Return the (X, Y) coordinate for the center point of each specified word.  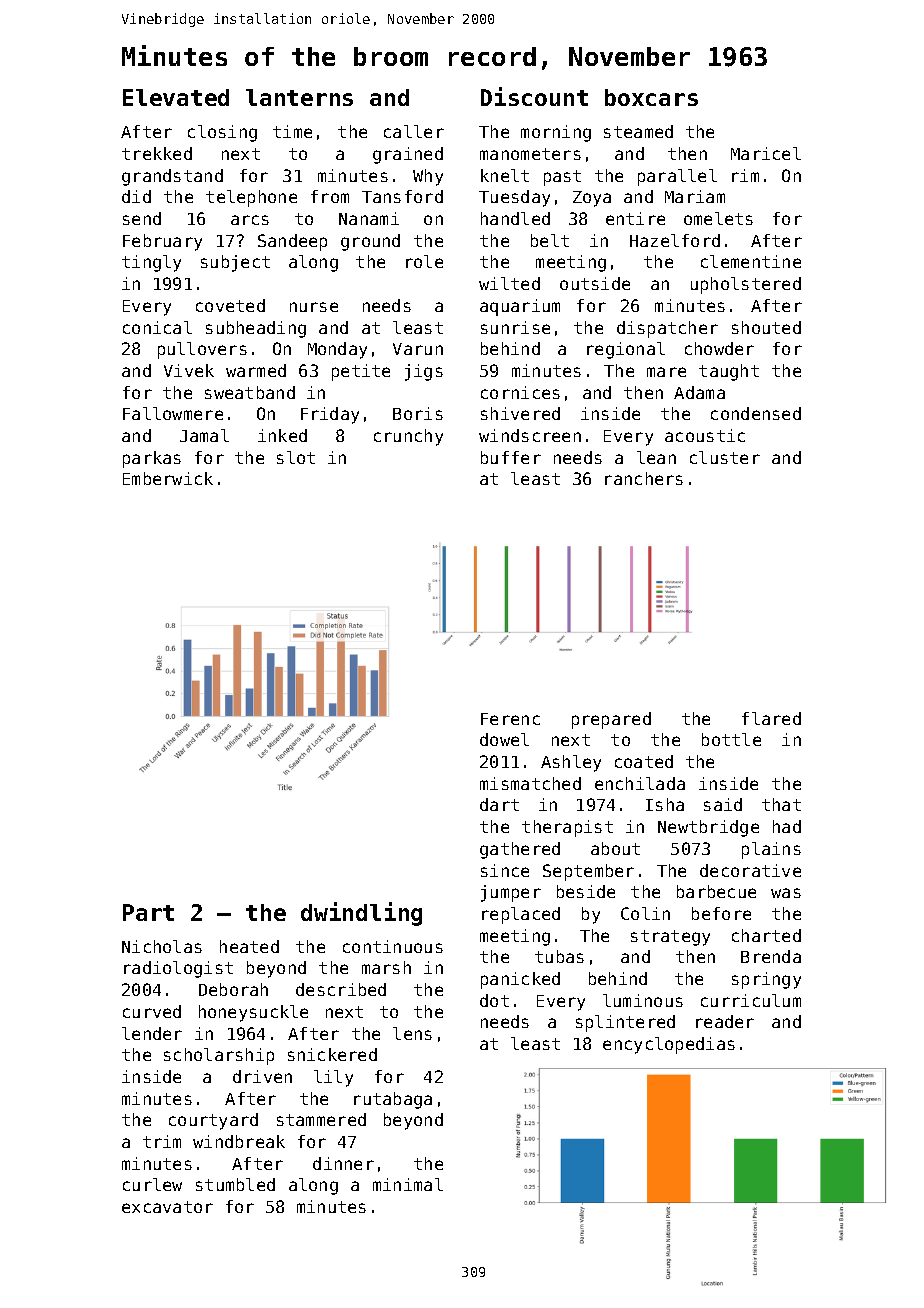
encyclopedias (669, 1045)
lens (412, 1033)
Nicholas (162, 946)
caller (414, 131)
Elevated (176, 97)
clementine (751, 261)
